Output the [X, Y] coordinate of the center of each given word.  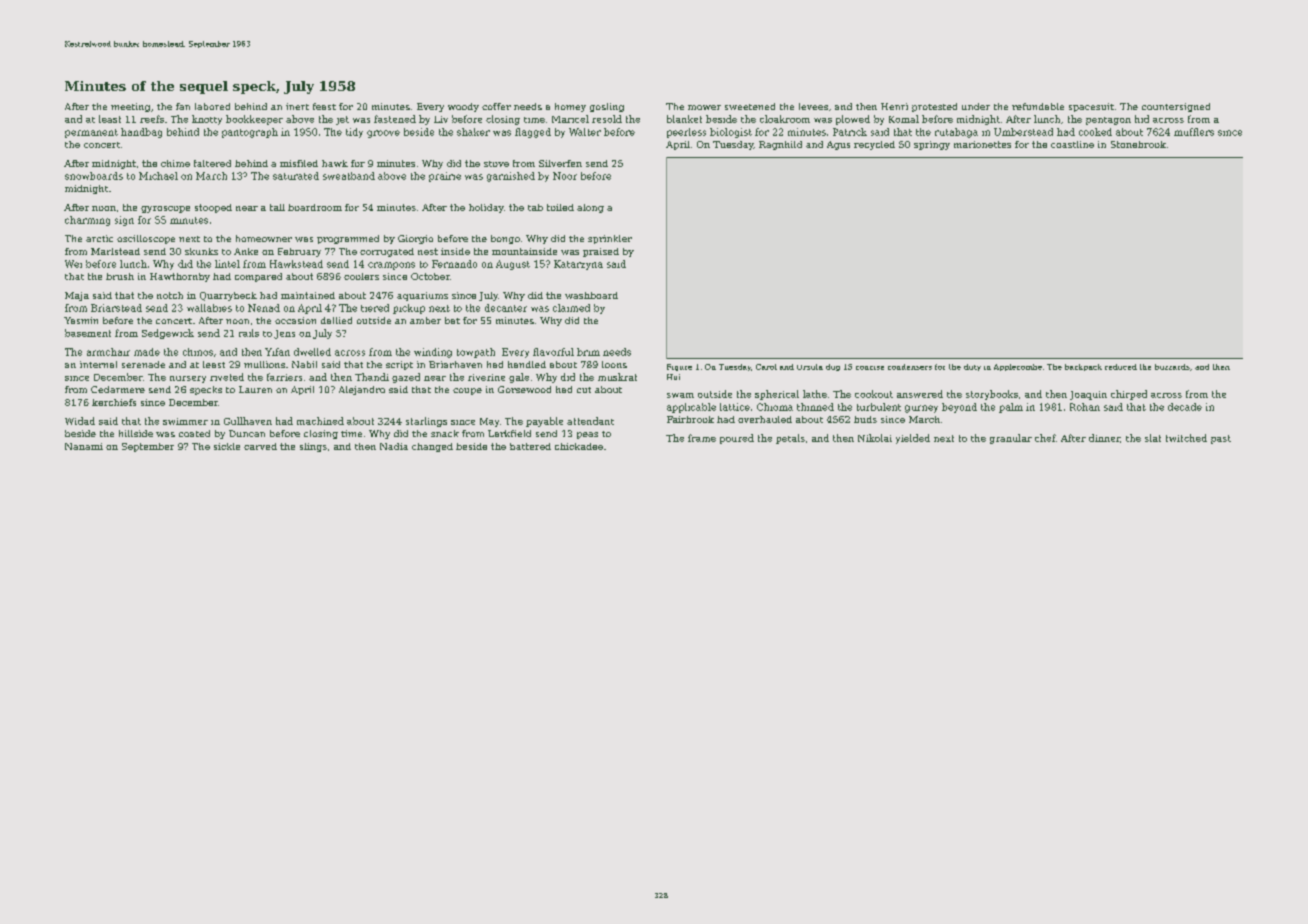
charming [87, 221]
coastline [1072, 144]
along [590, 208]
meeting [130, 107]
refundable [1038, 106]
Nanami [84, 446]
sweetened [750, 106]
